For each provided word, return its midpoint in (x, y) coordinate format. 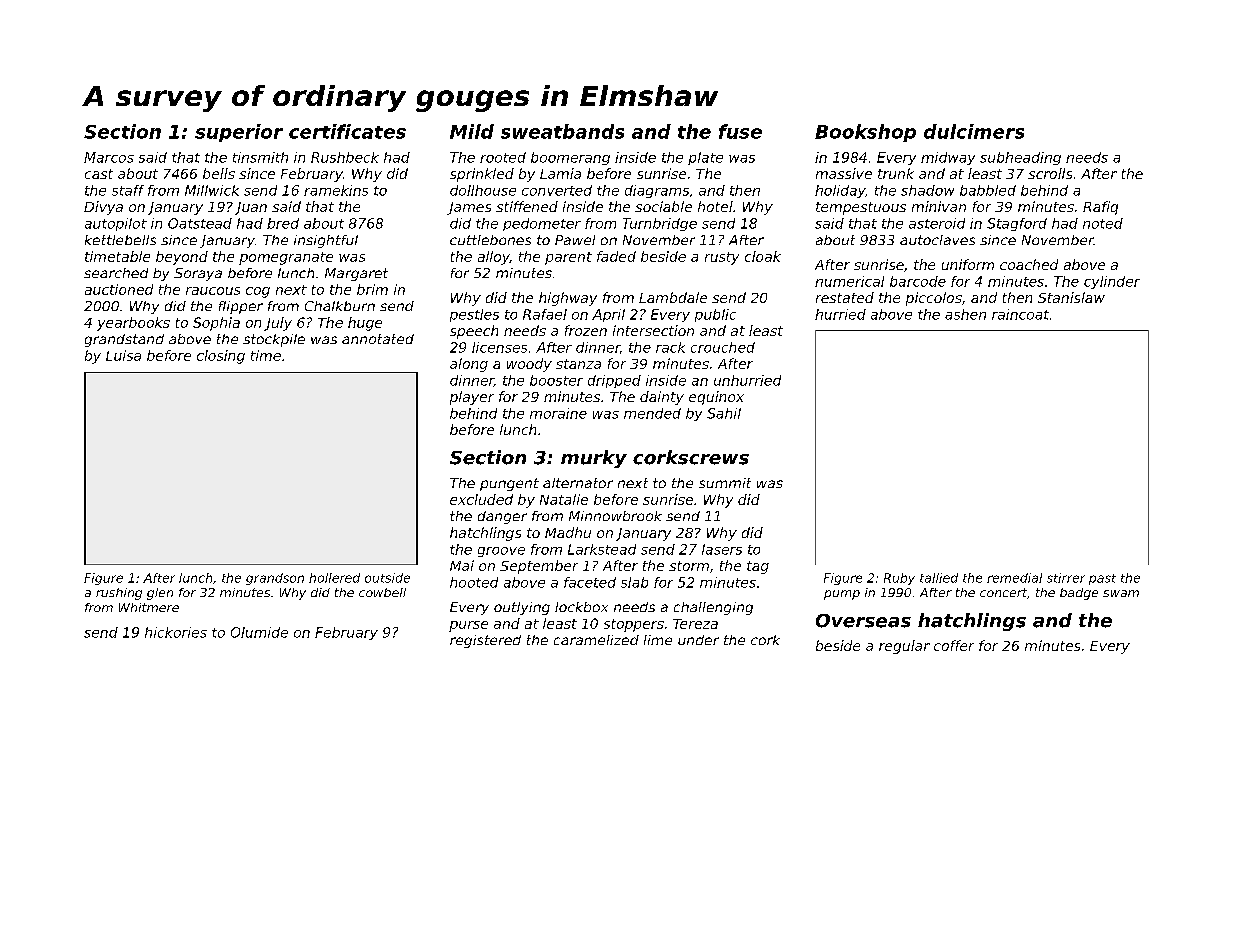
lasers (722, 549)
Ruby (899, 579)
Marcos (109, 157)
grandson (275, 579)
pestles (474, 315)
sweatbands (562, 131)
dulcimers (974, 131)
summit (725, 483)
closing (221, 357)
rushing (119, 594)
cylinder (1112, 282)
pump (842, 595)
